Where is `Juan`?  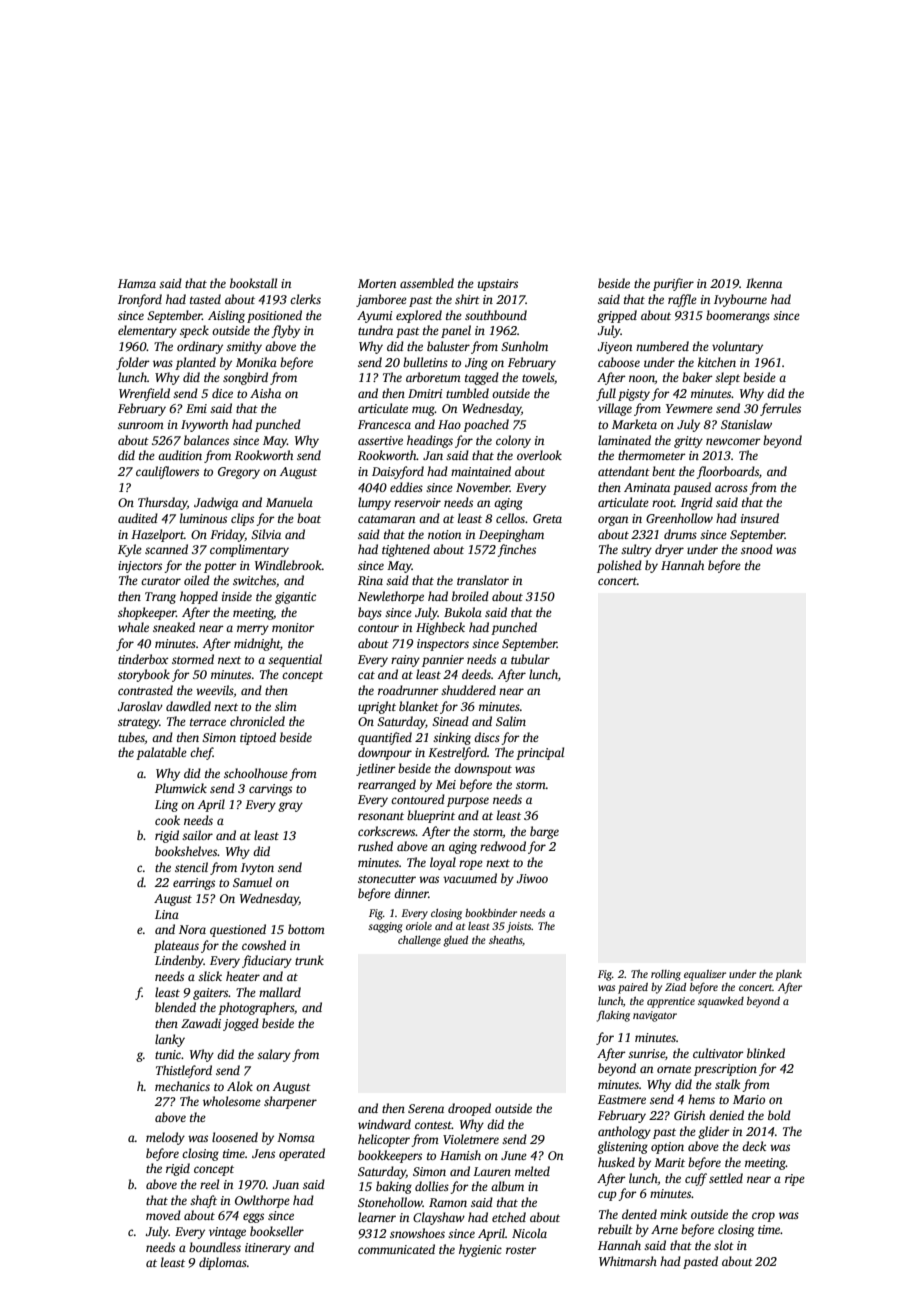
Juan is located at coordinates (286, 1184).
